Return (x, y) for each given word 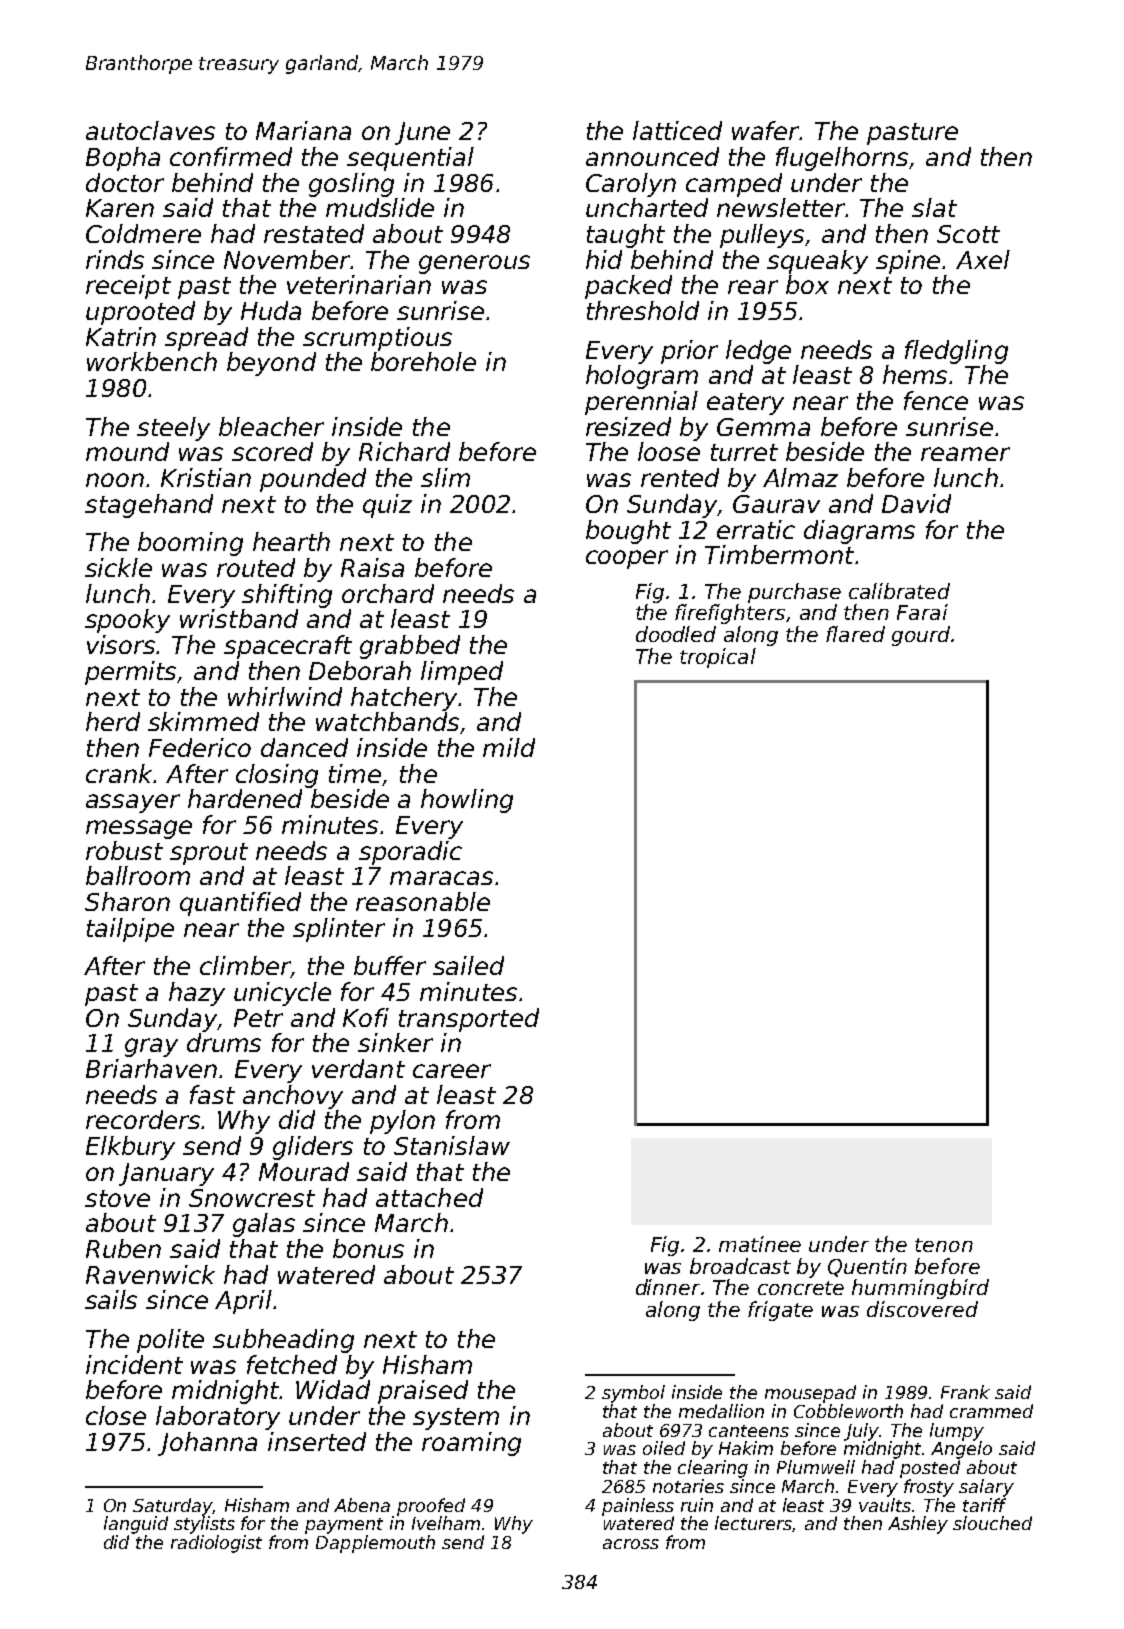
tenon (944, 1245)
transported (469, 1020)
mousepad (810, 1394)
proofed (431, 1507)
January (166, 1174)
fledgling (956, 352)
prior (689, 352)
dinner (668, 1287)
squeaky (817, 262)
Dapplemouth (375, 1544)
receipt (128, 287)
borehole (423, 361)
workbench (152, 361)
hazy (197, 994)
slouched (992, 1523)
